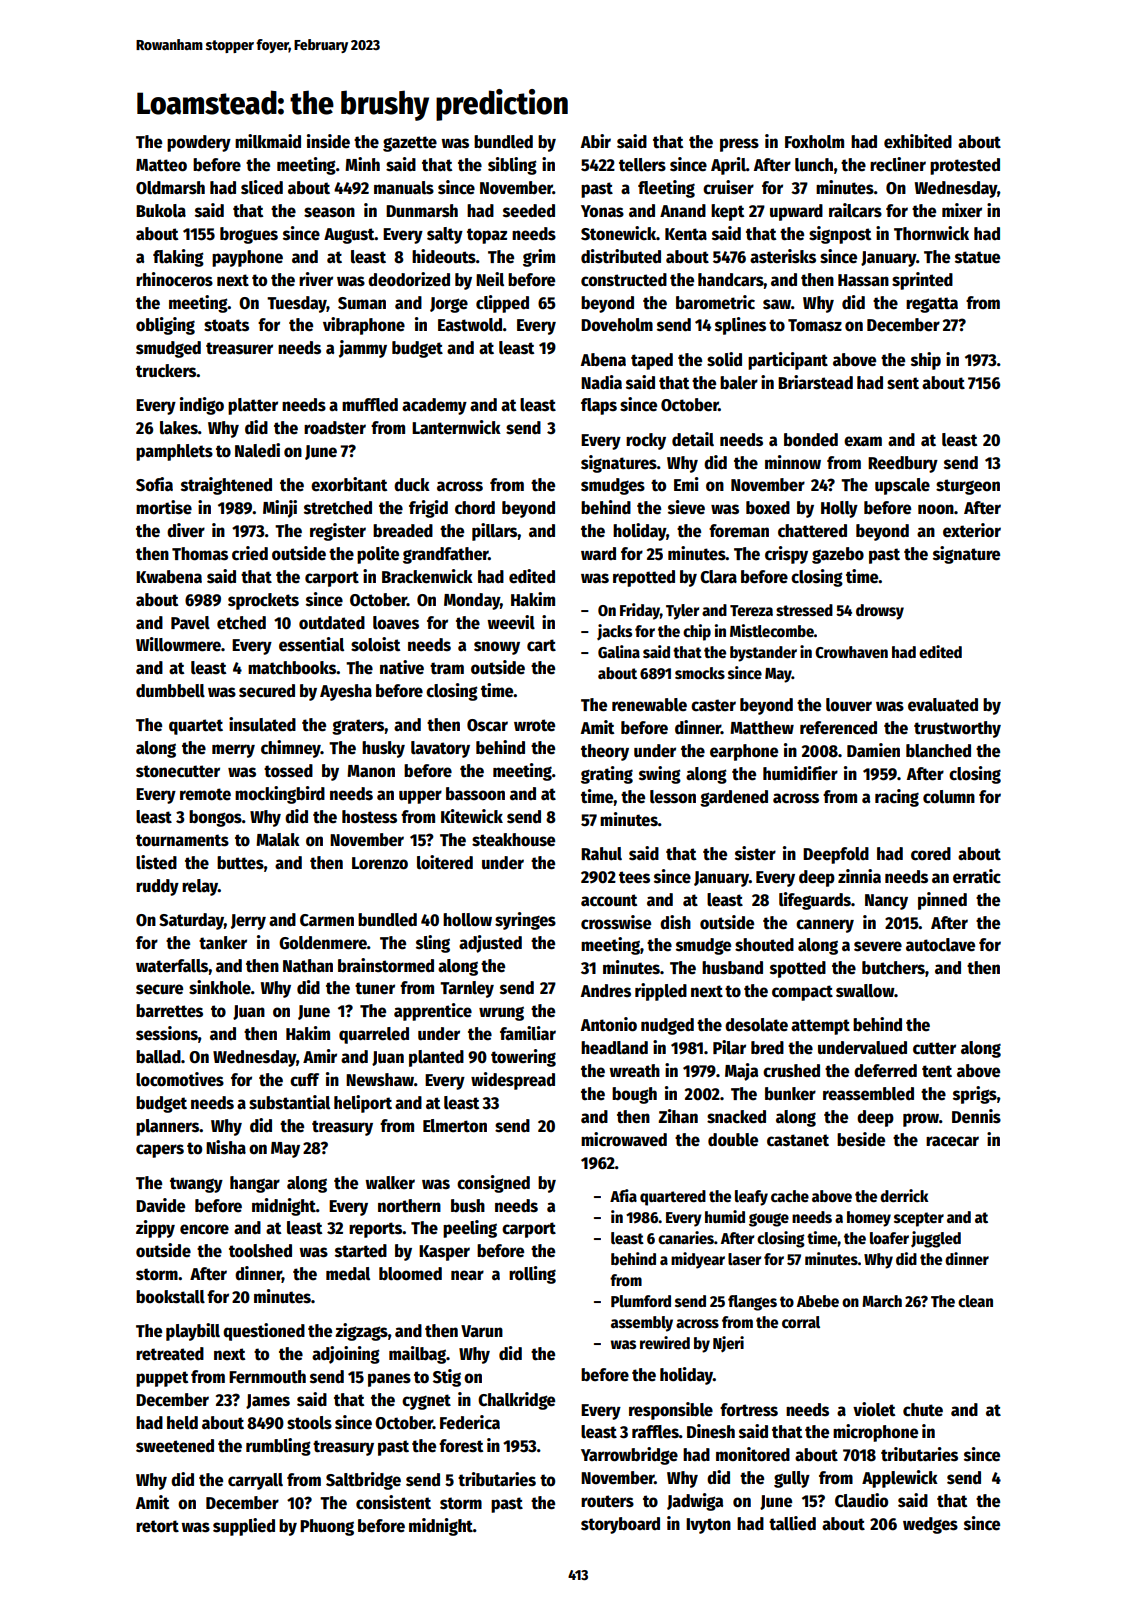 The width and height of the screenshot is (1137, 1608). What do you see at coordinates (516, 1401) in the screenshot?
I see `Chalkridge` at bounding box center [516, 1401].
